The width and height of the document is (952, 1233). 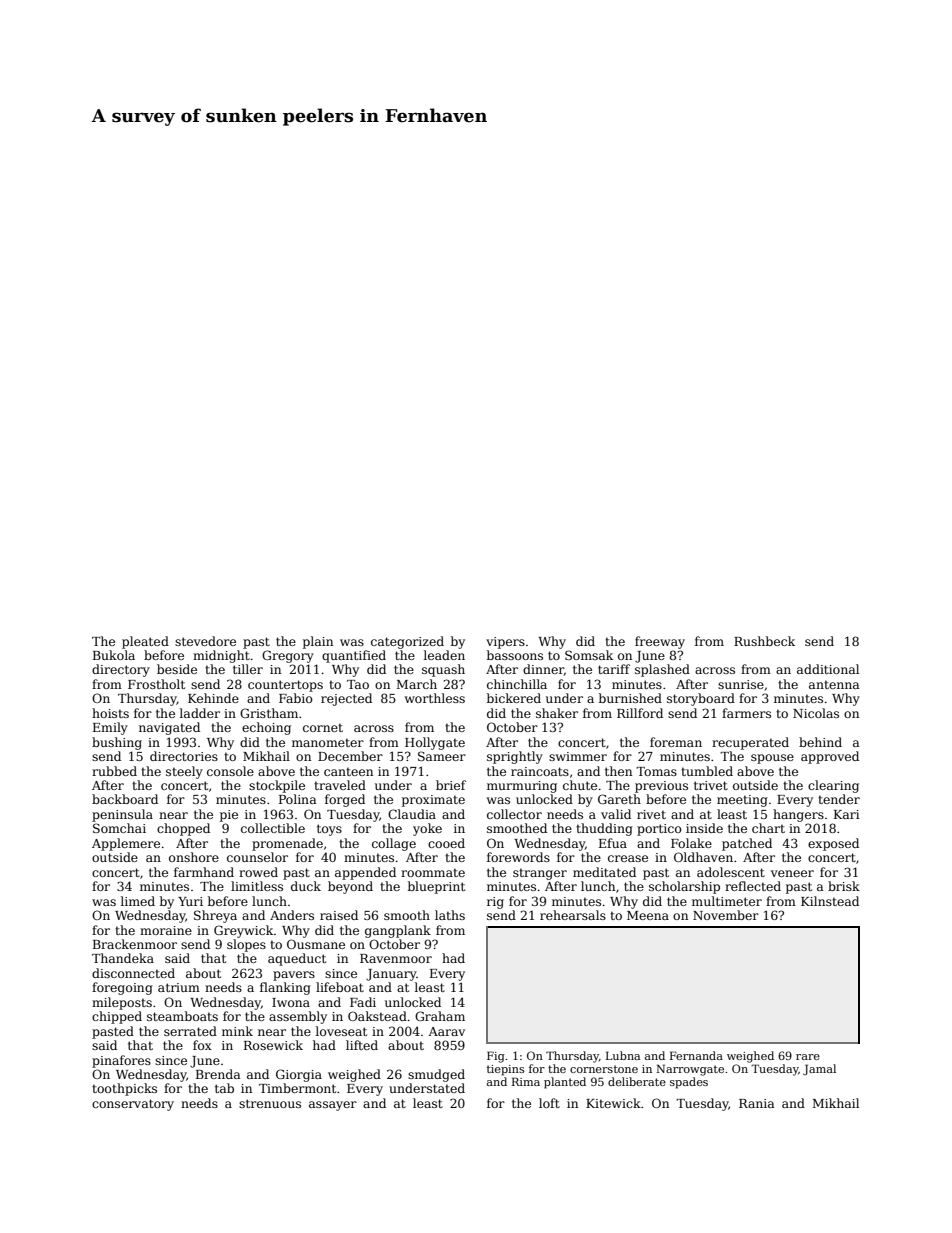 What do you see at coordinates (292, 915) in the document?
I see `Anders` at bounding box center [292, 915].
